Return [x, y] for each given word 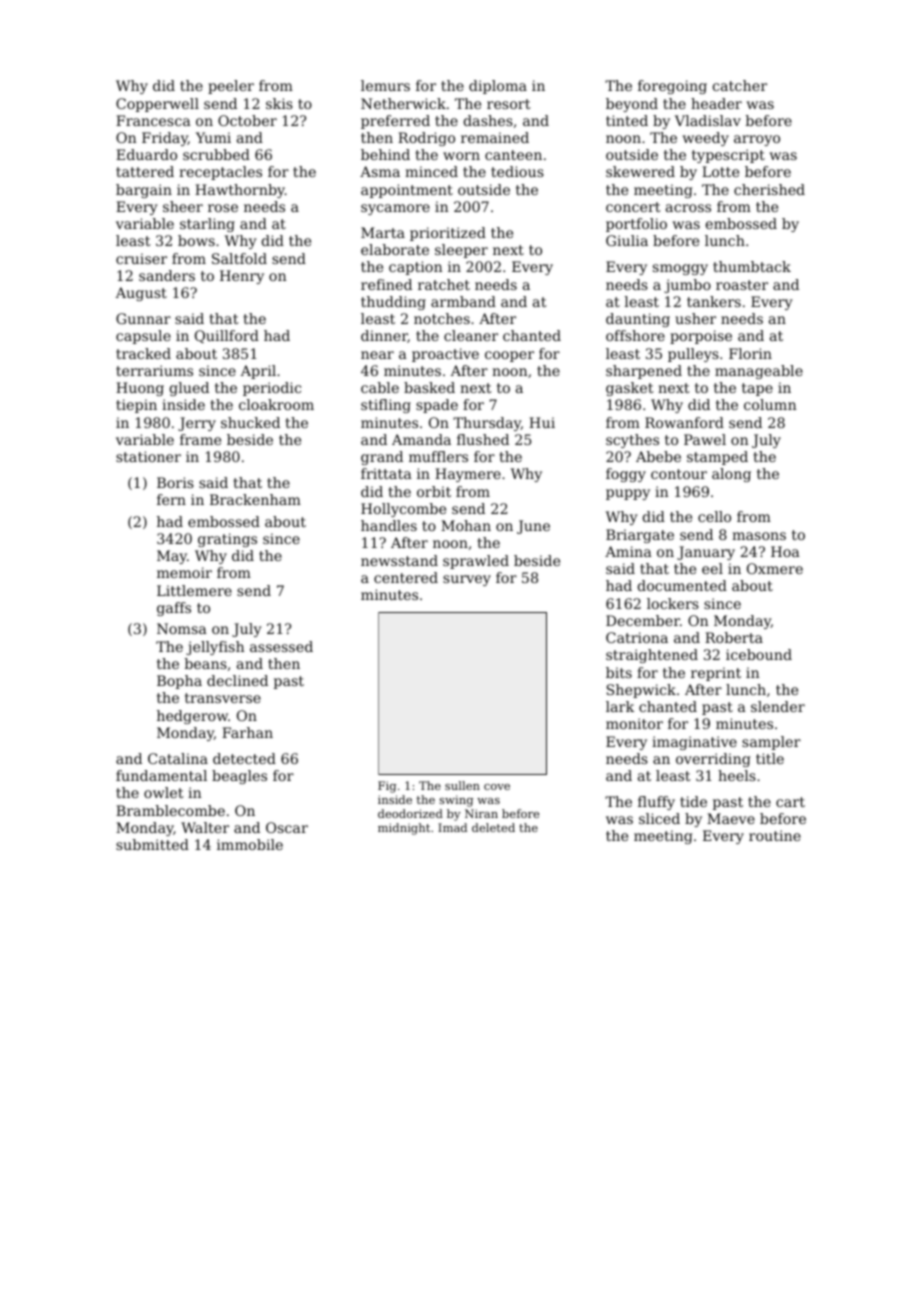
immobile [250, 844]
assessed [281, 646]
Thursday [487, 424]
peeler [231, 87]
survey [467, 580]
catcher [740, 85]
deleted [493, 827]
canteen [513, 155]
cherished [769, 189]
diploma [498, 87]
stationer [148, 456]
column [770, 404]
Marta [383, 232]
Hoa [785, 551]
